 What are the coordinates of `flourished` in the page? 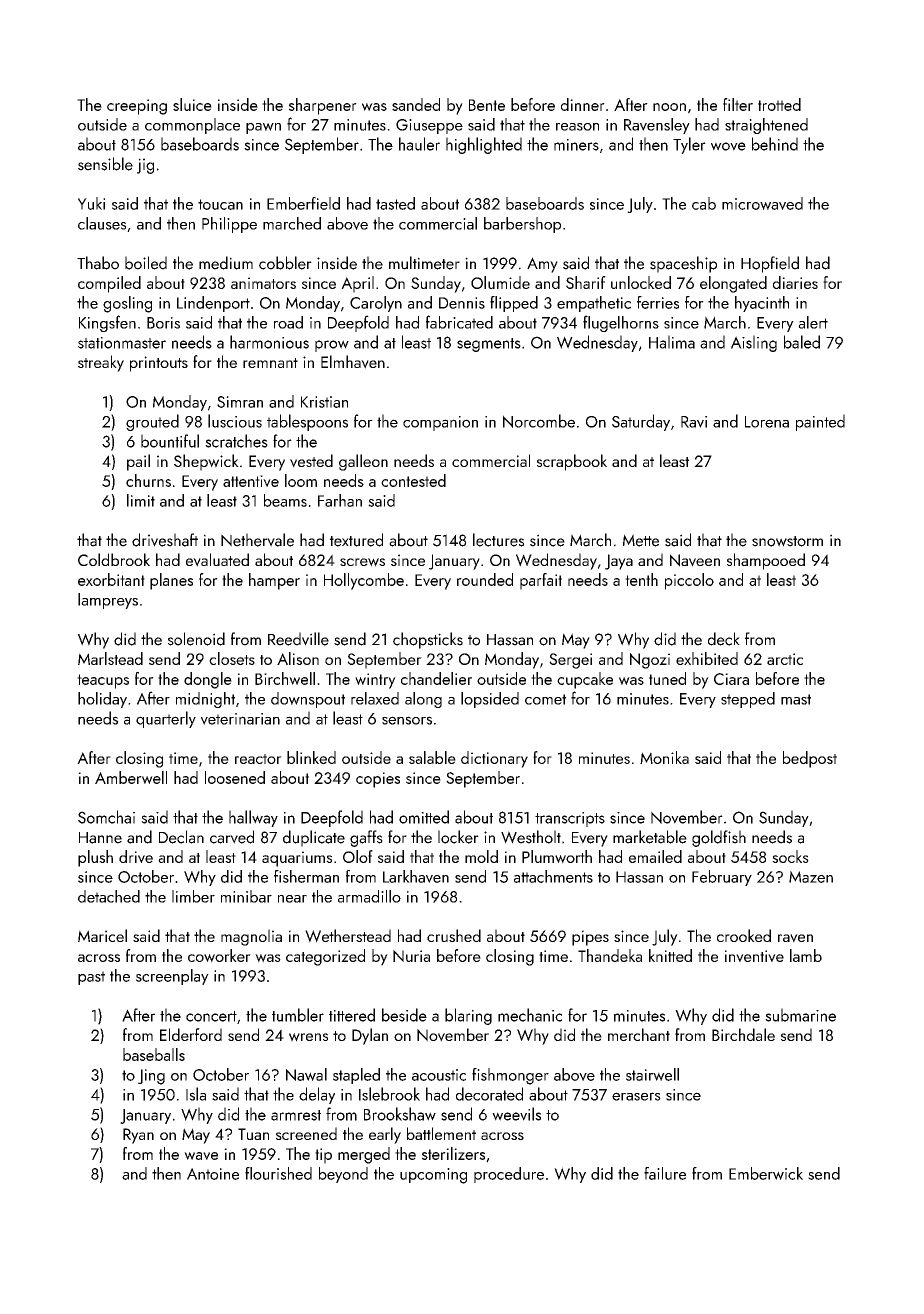 It's located at (278, 1173).
